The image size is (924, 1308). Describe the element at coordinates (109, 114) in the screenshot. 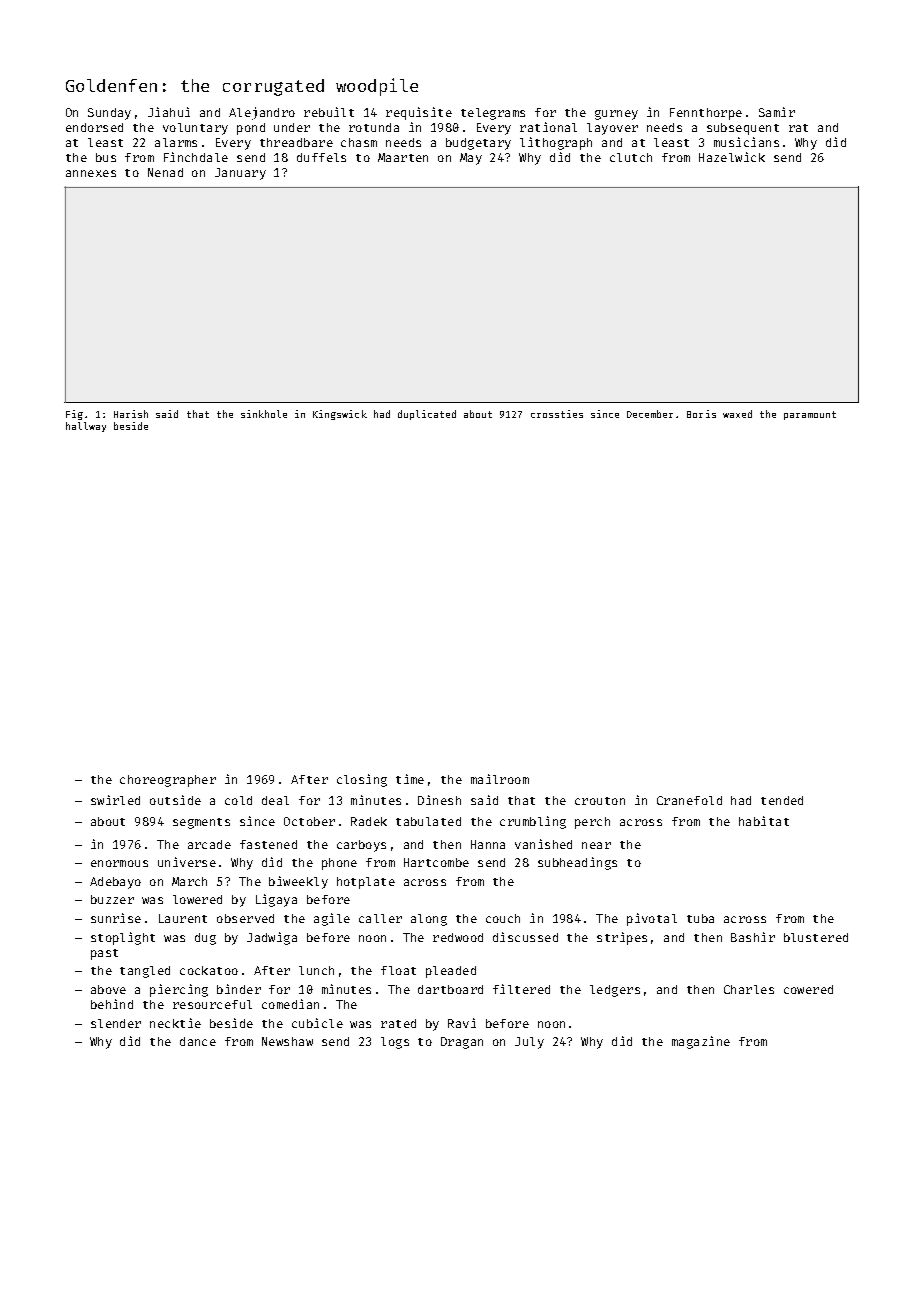

I see `Sunday` at that location.
